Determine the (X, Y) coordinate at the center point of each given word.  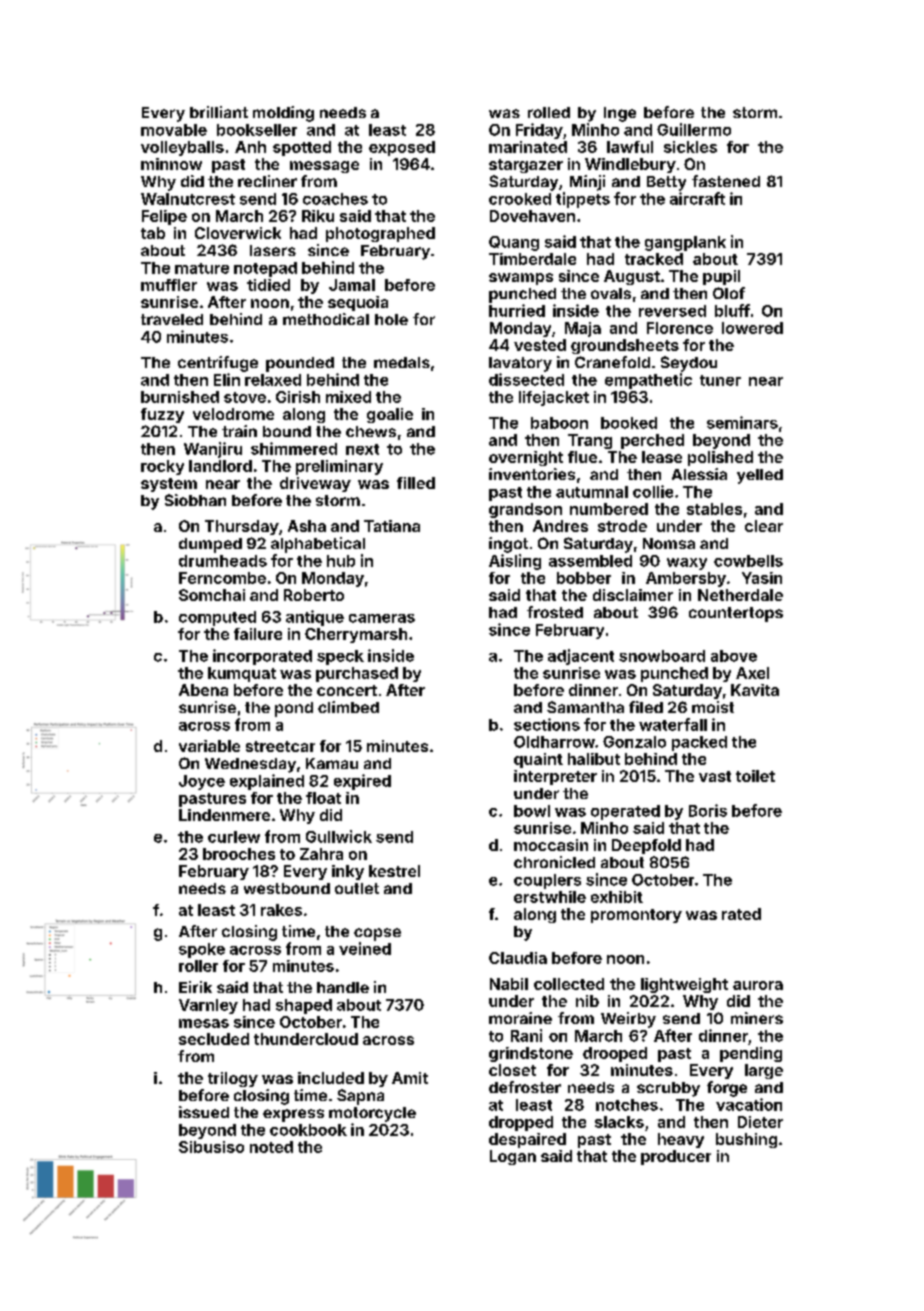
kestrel (394, 871)
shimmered (294, 448)
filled (416, 483)
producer (676, 1157)
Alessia (699, 474)
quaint (538, 760)
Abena (203, 690)
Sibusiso (211, 1147)
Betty (666, 183)
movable (174, 130)
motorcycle (372, 1114)
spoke (202, 950)
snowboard (662, 656)
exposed (402, 148)
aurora (758, 985)
